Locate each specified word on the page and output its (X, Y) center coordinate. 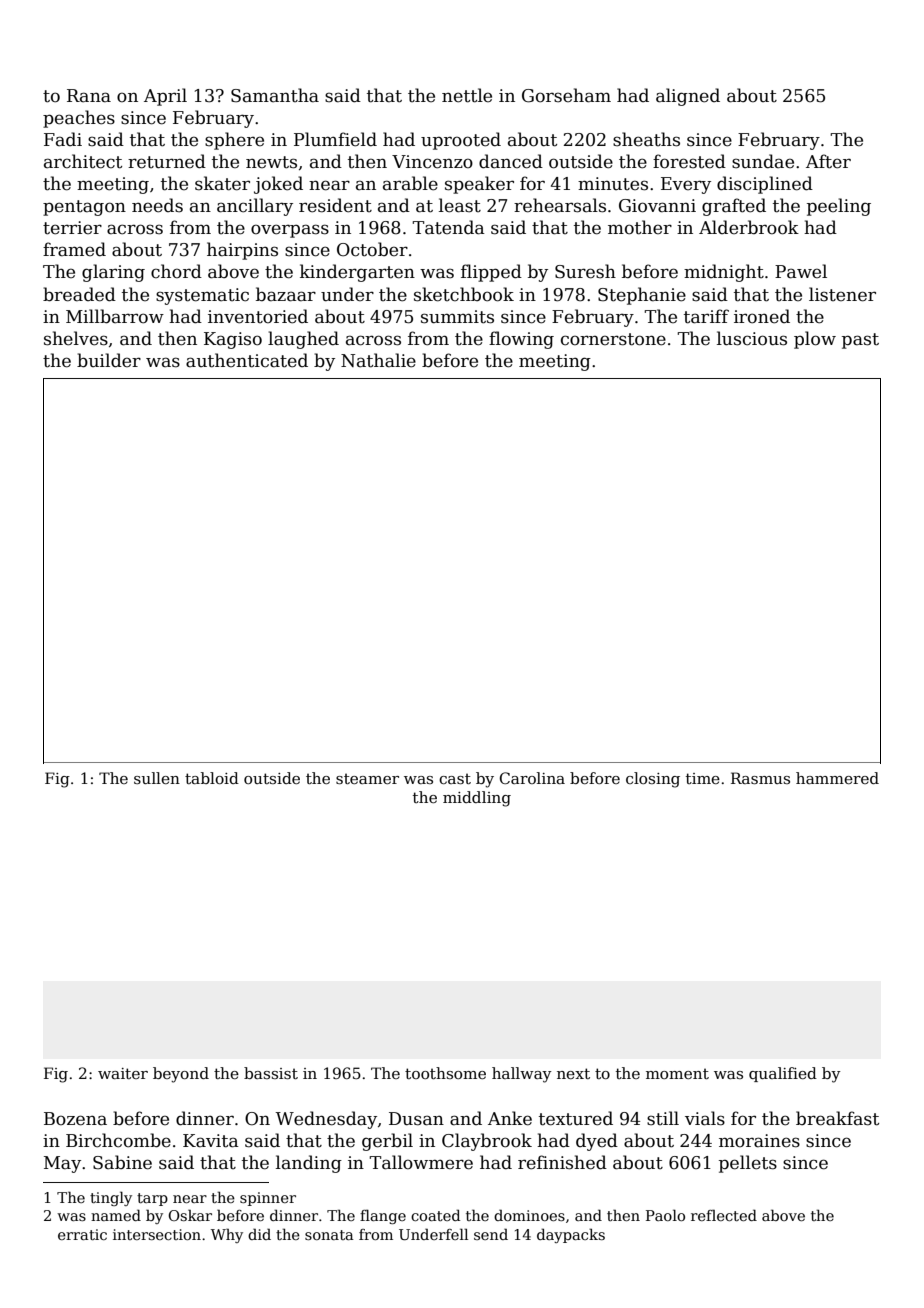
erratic (82, 1234)
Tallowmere (421, 1162)
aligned (688, 97)
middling (477, 799)
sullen (157, 778)
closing (653, 780)
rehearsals (560, 205)
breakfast (837, 1118)
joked (278, 185)
